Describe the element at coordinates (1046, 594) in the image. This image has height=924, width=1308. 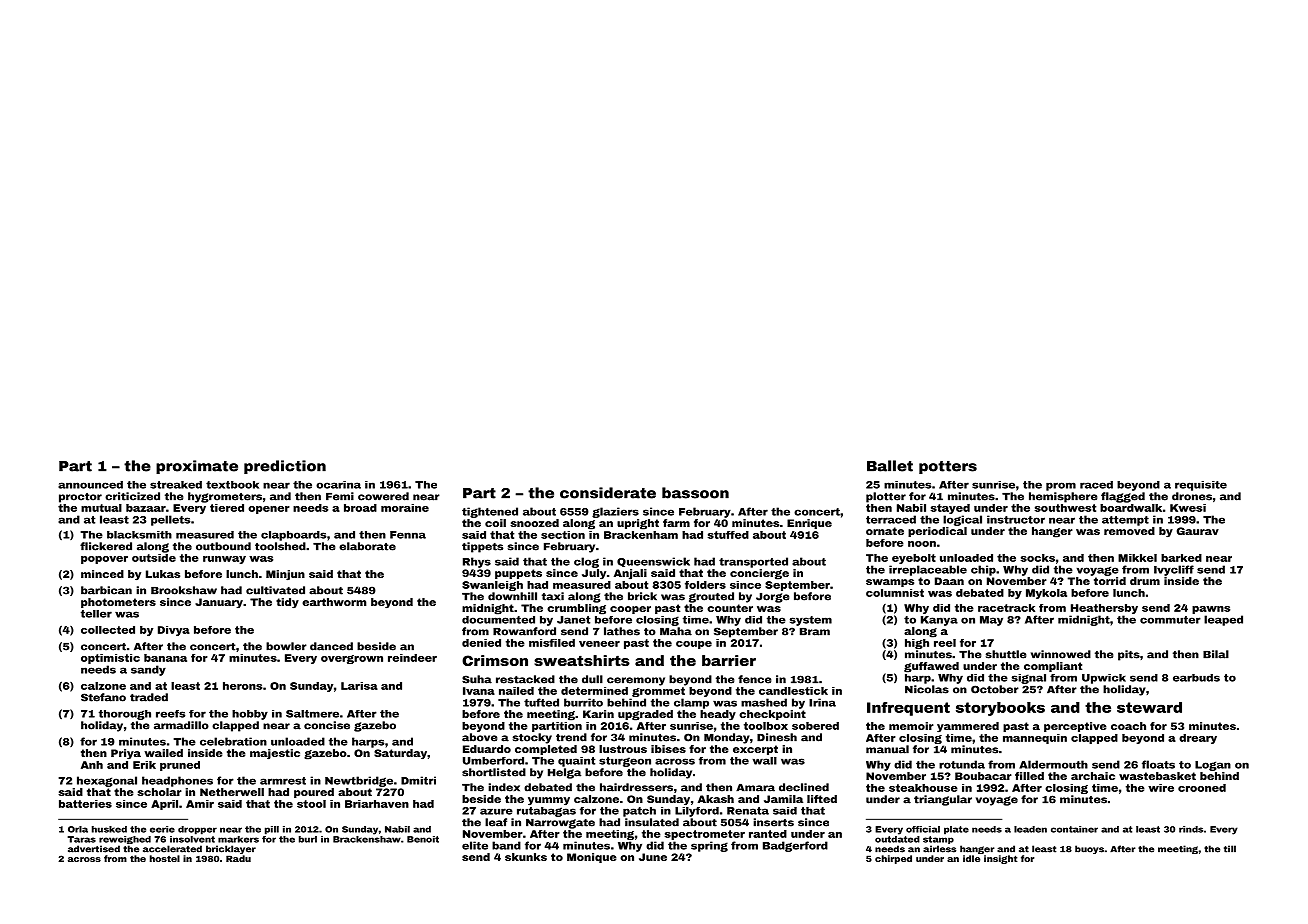
I see `Mykola` at that location.
